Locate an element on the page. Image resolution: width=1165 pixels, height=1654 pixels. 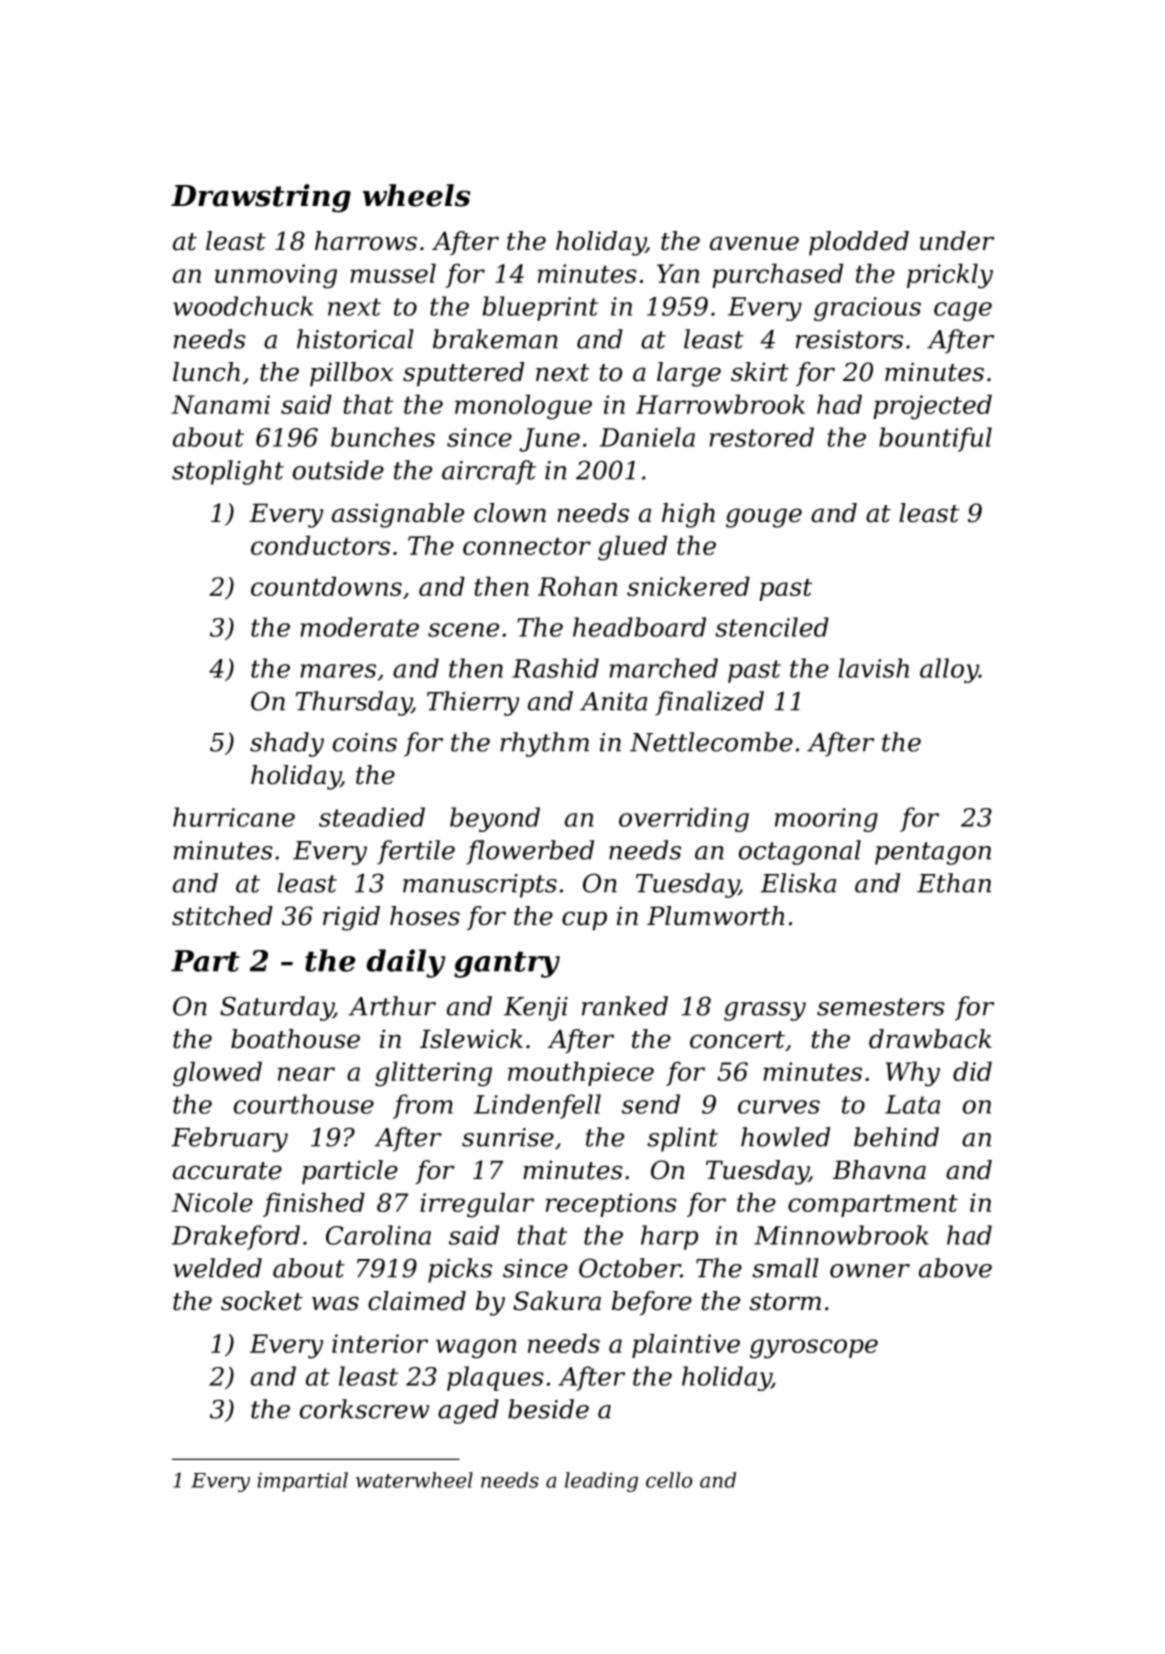
projected is located at coordinates (932, 407).
